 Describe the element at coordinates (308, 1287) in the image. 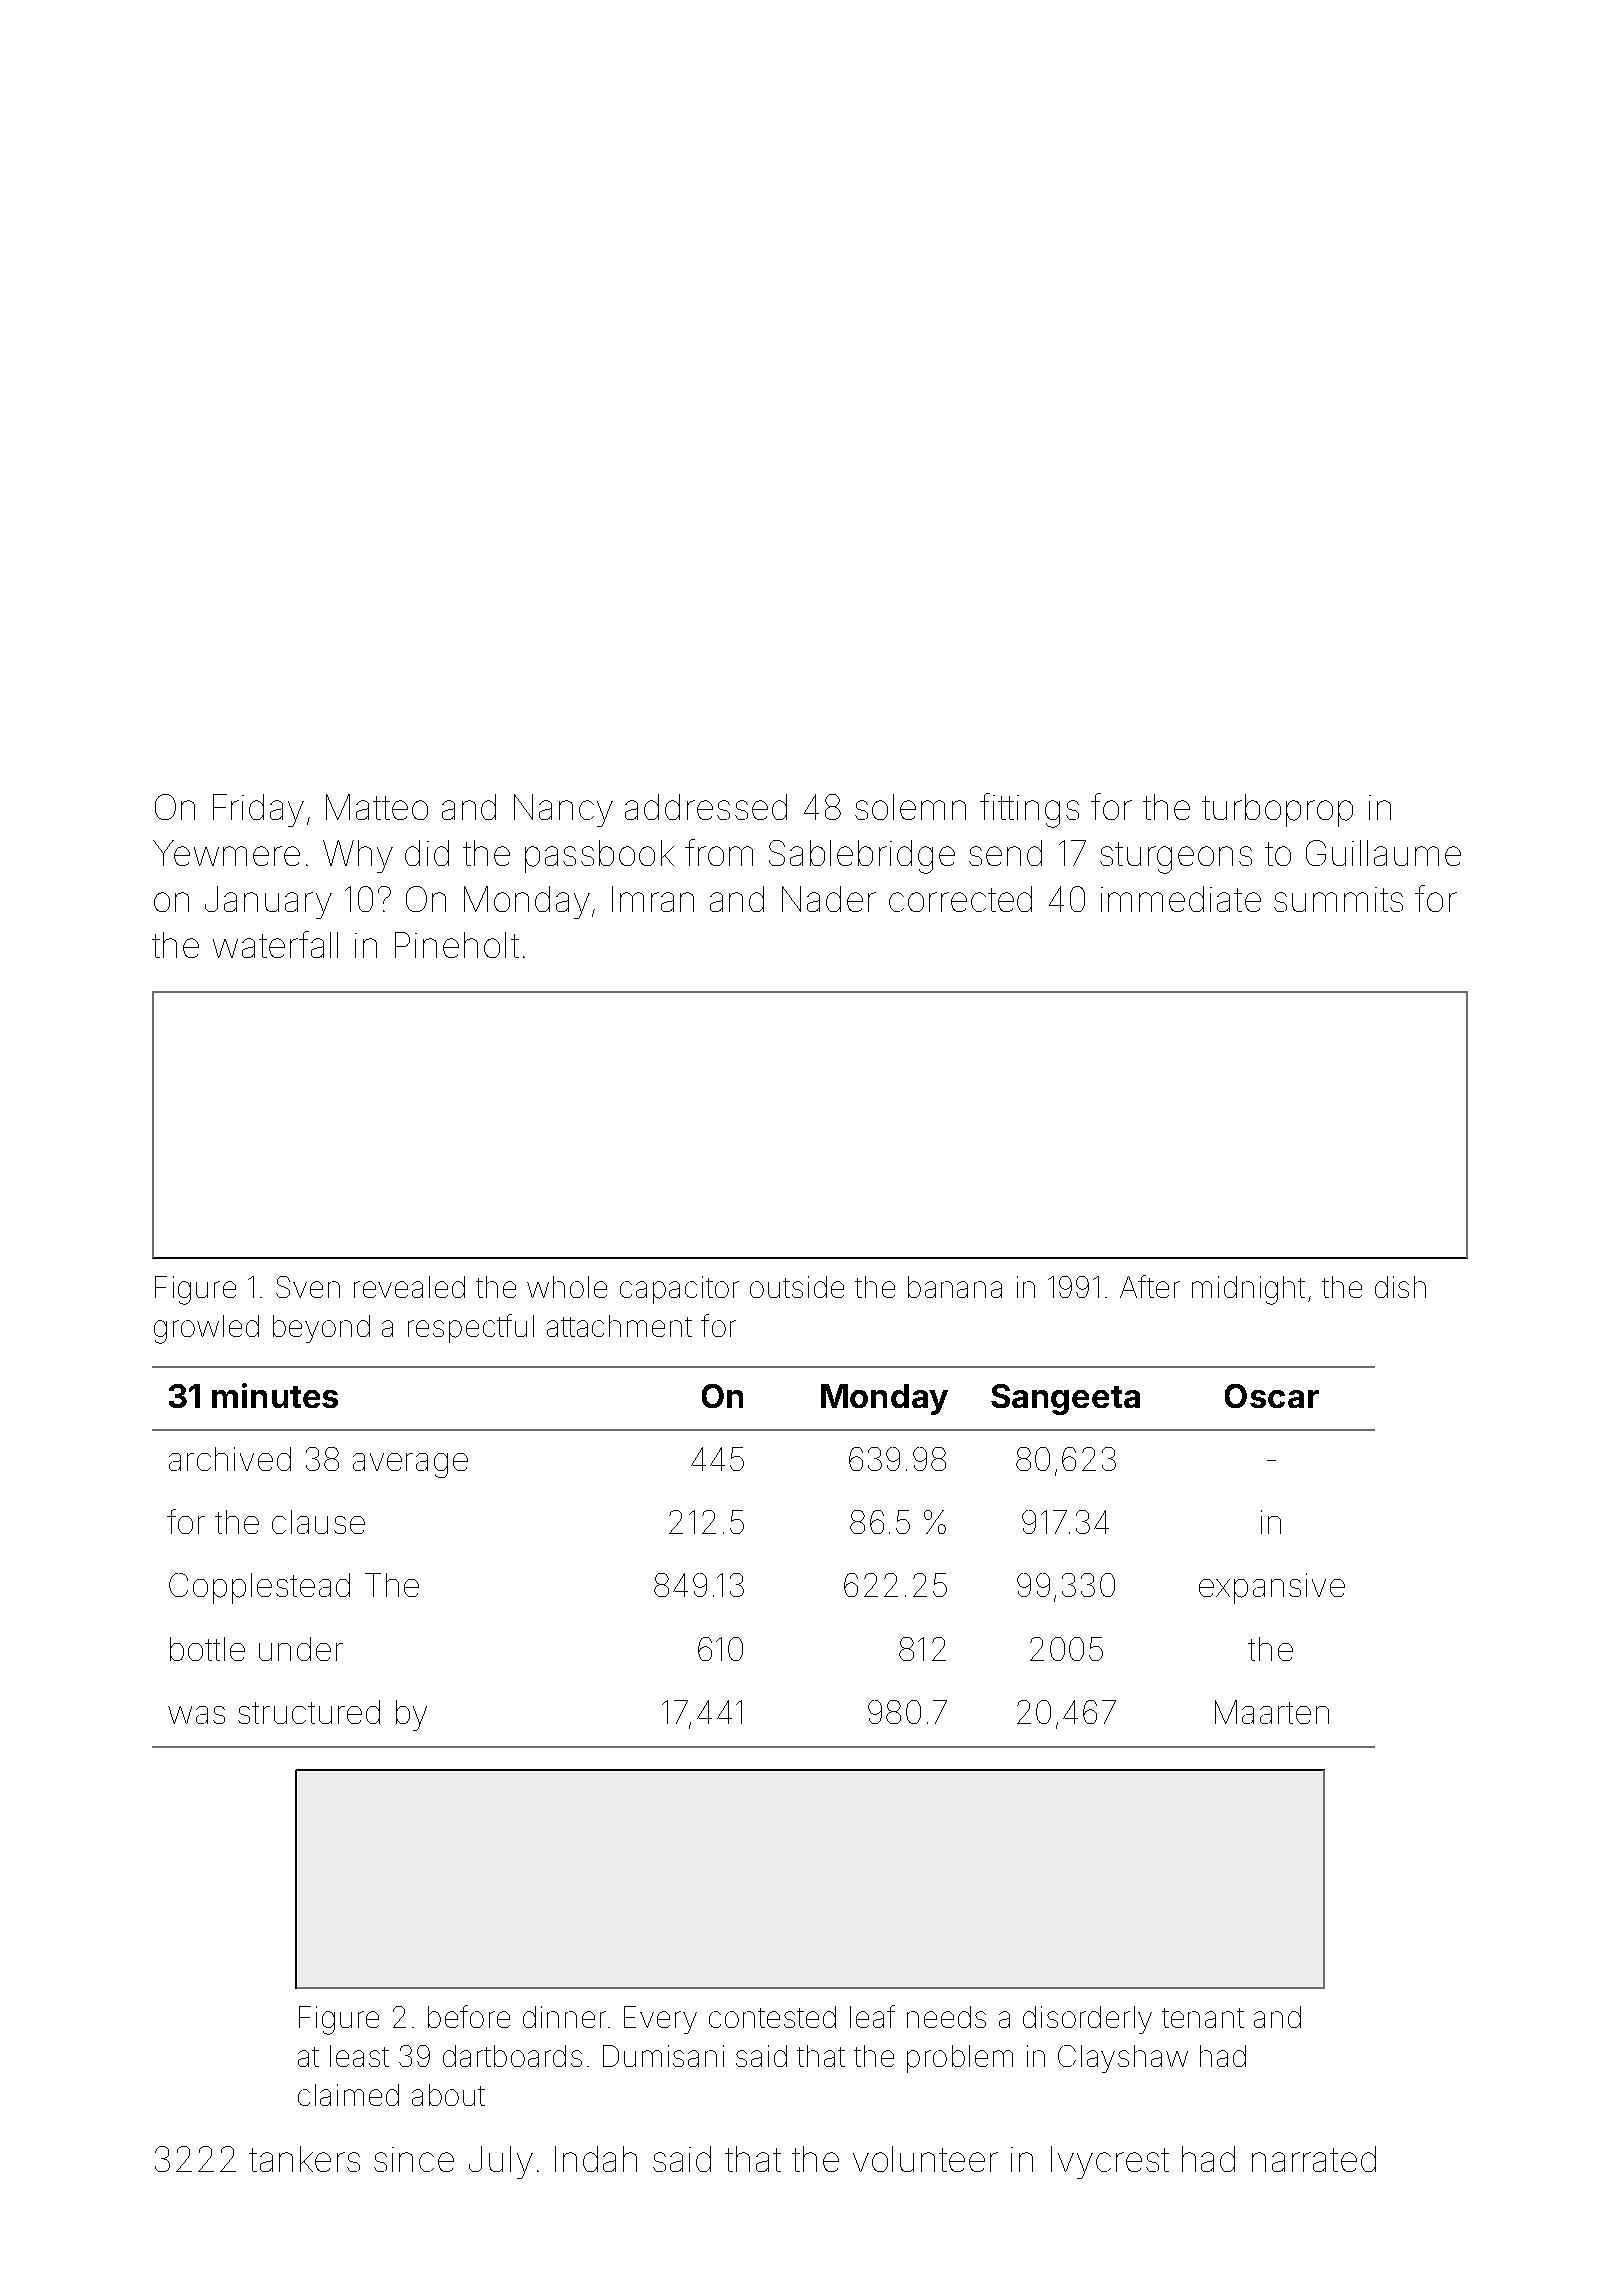

I see `Sven` at that location.
